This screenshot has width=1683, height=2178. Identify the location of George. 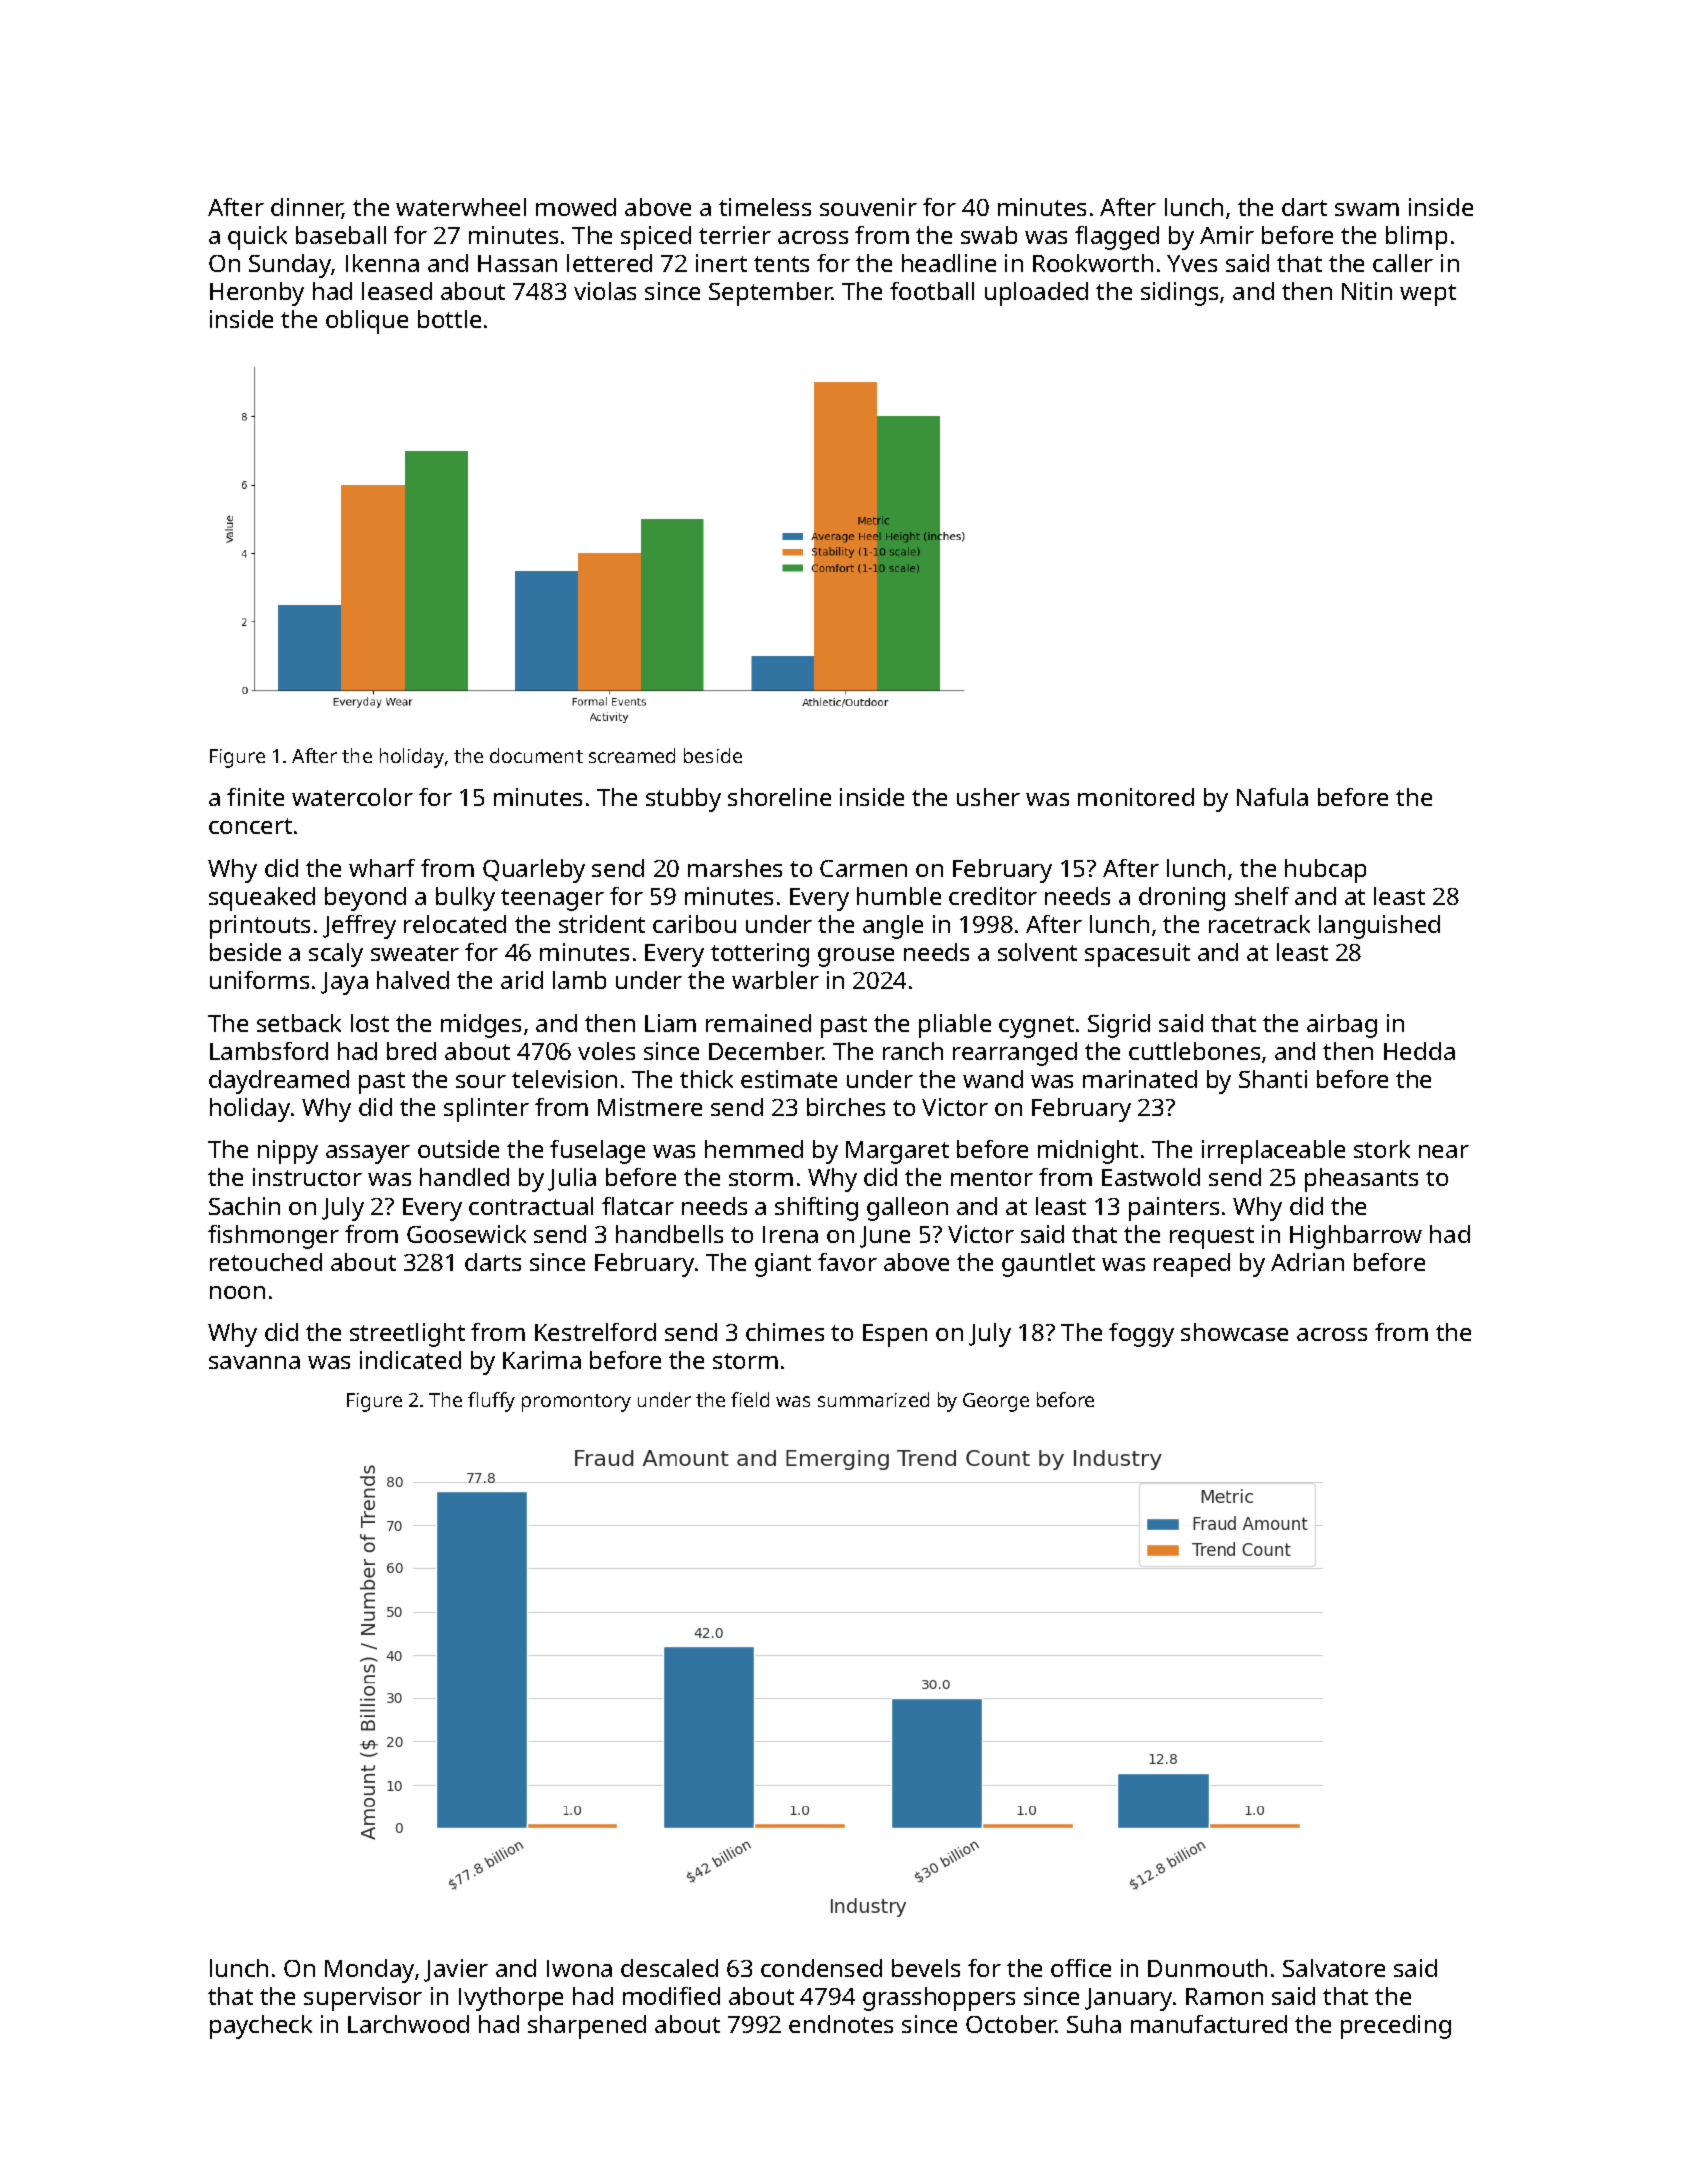
(996, 1402).
